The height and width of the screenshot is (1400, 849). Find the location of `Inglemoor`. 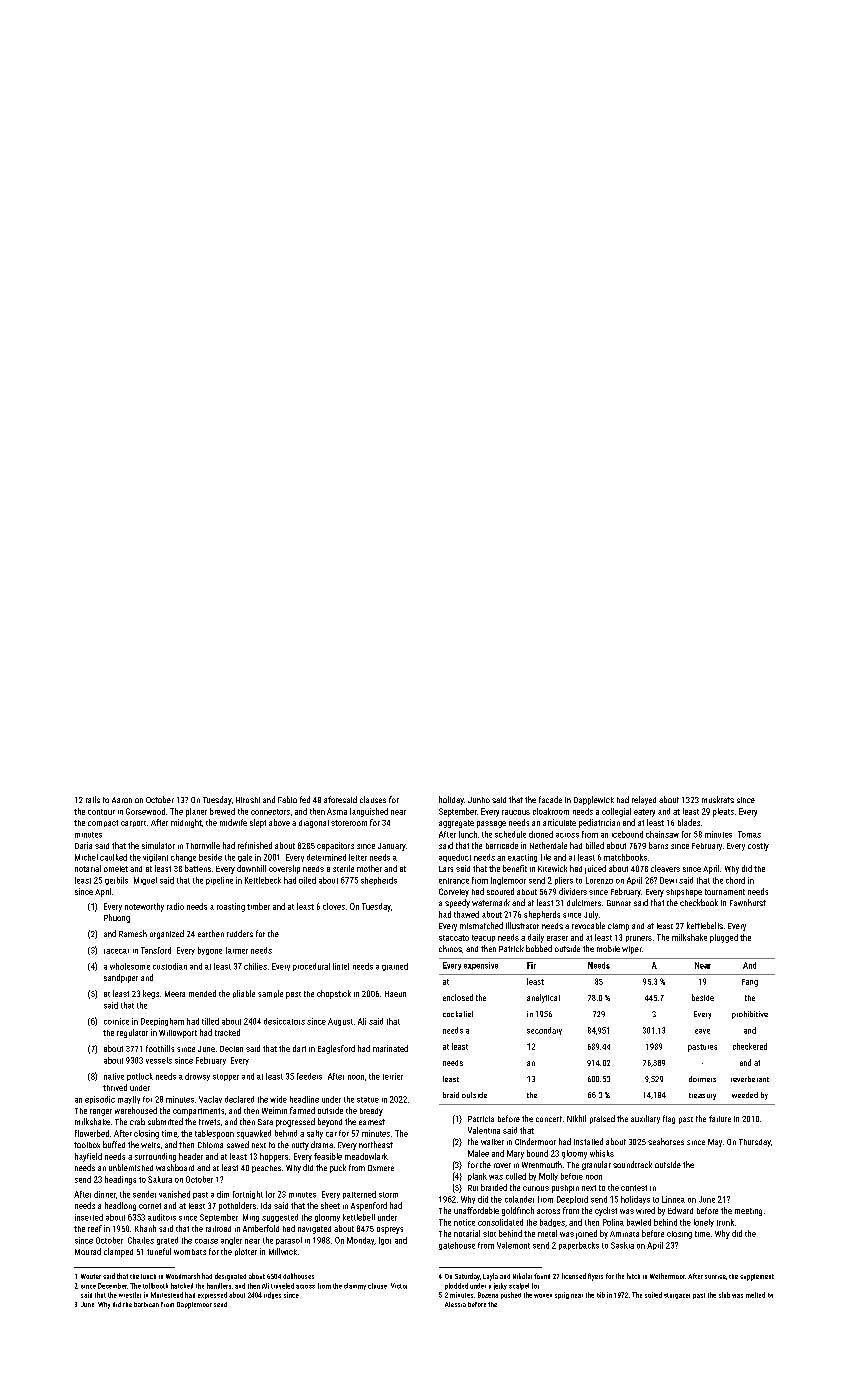

Inglemoor is located at coordinates (508, 881).
